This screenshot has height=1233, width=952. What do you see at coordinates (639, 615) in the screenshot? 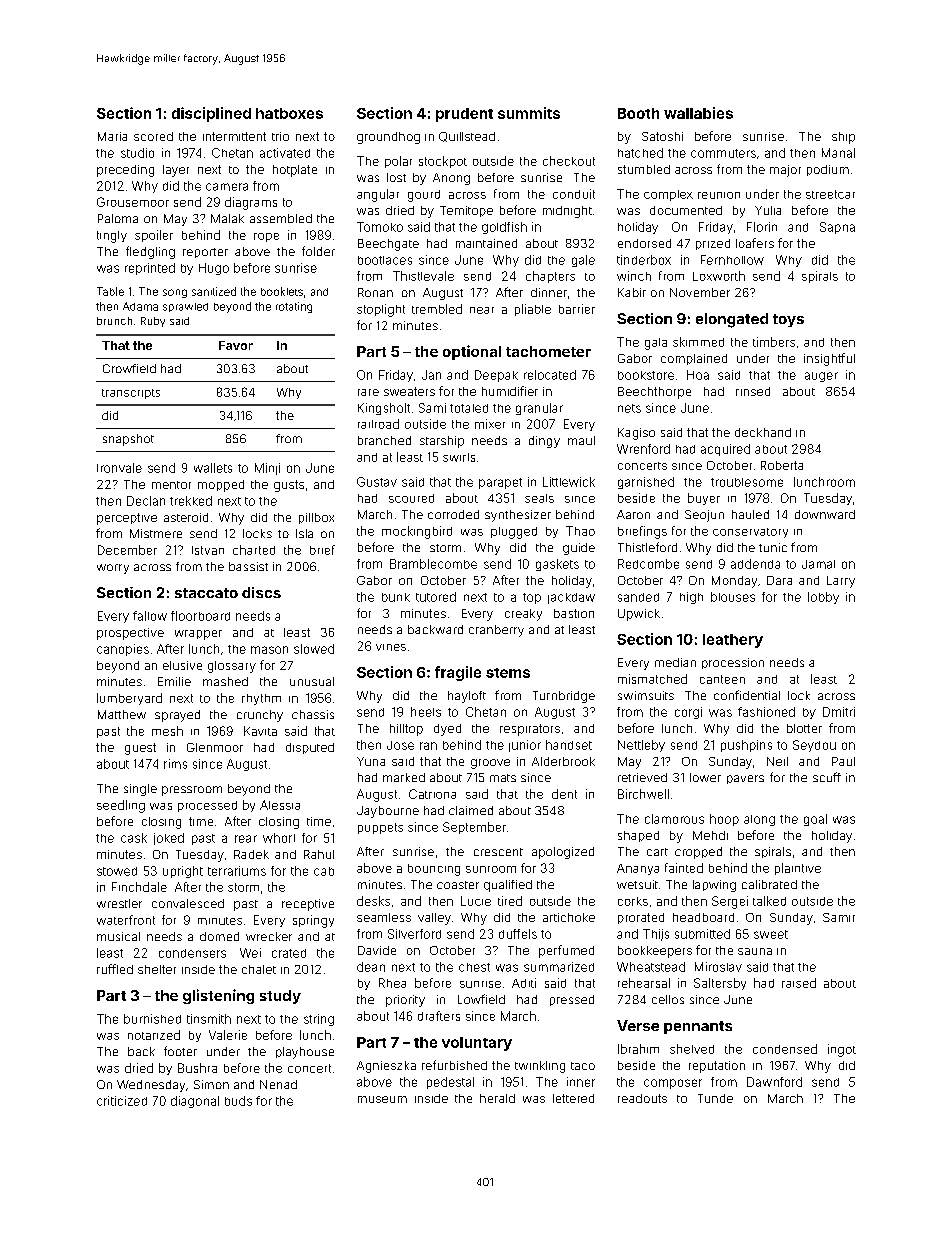
I see `Upwick` at bounding box center [639, 615].
